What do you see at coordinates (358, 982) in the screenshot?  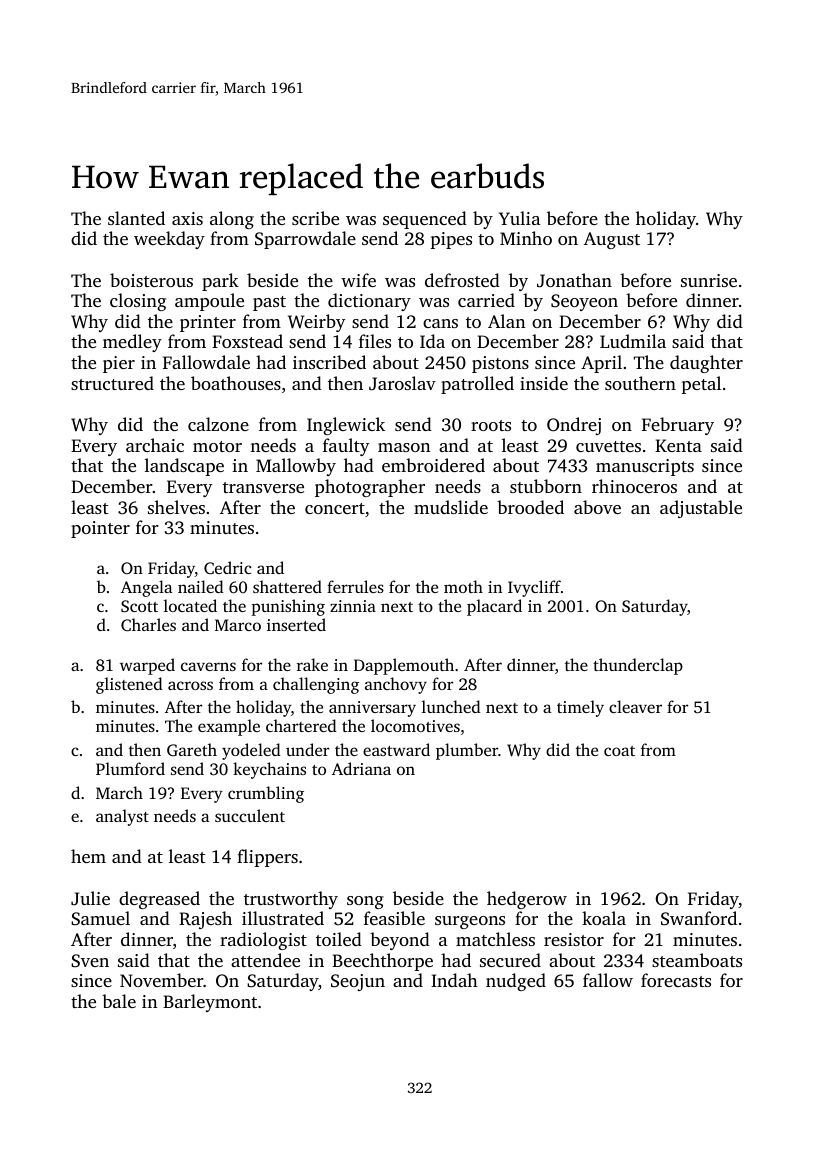 I see `Seojun` at bounding box center [358, 982].
